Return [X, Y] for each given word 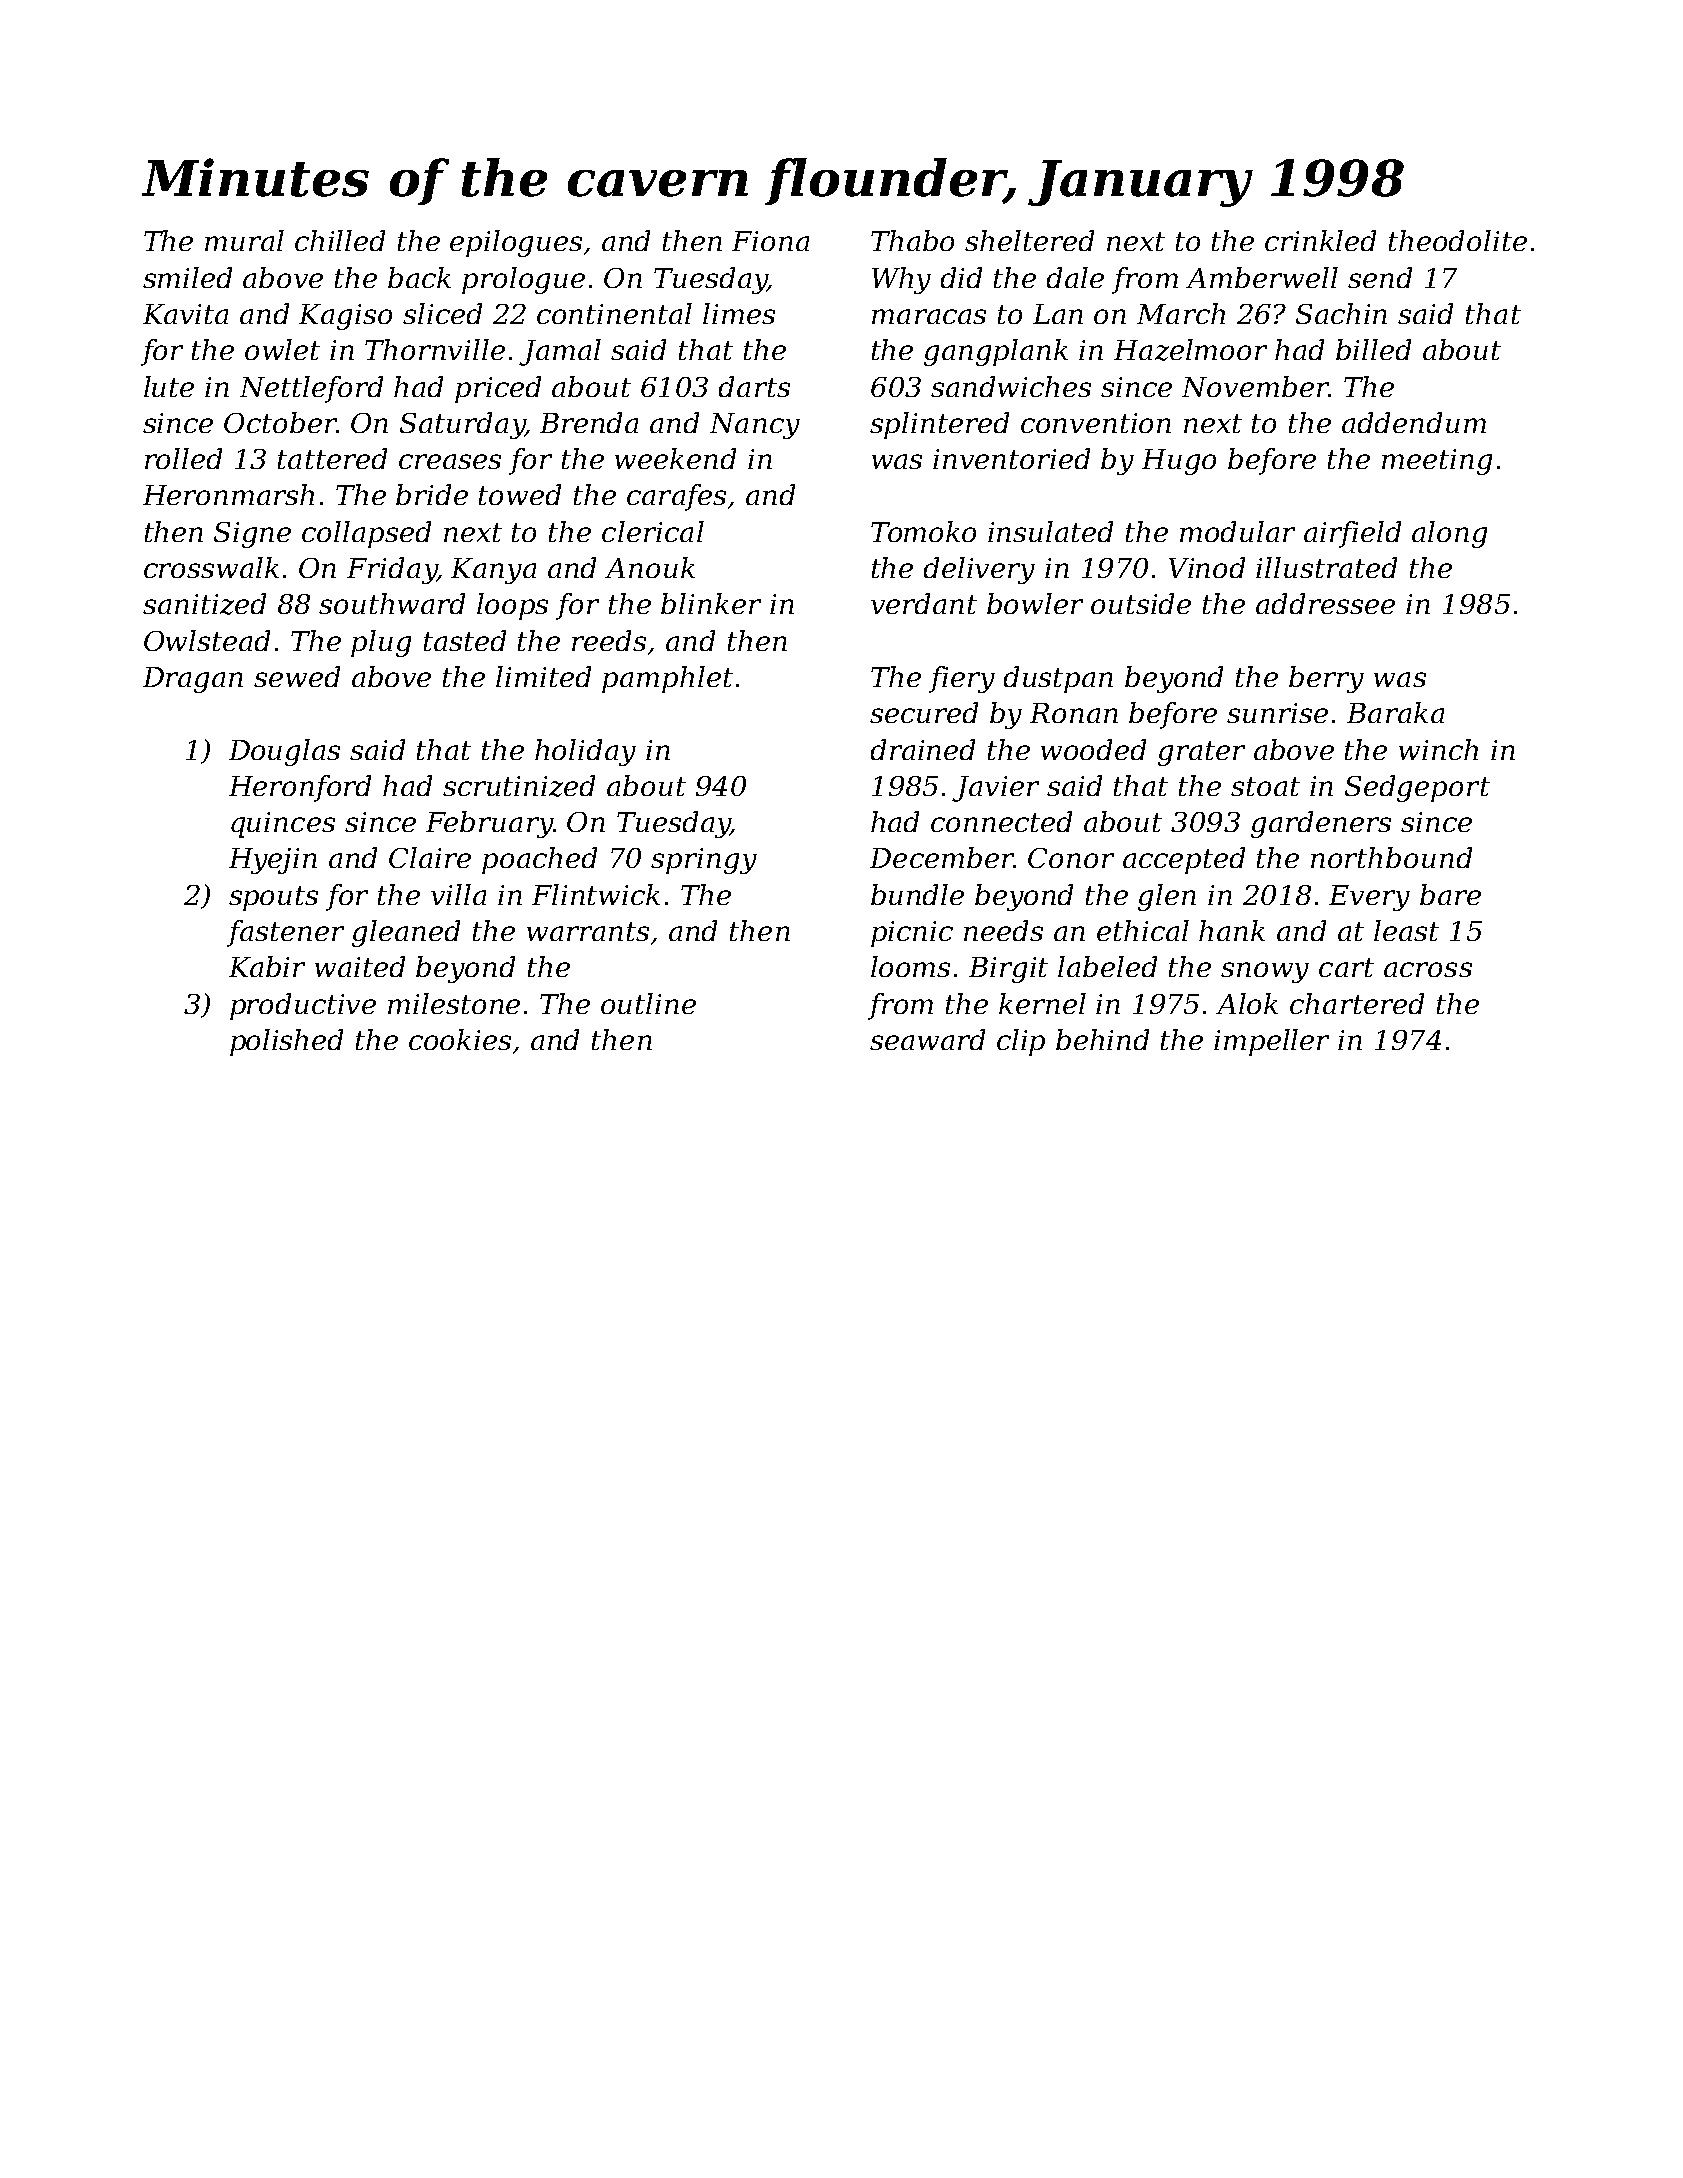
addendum [1414, 422]
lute [169, 386]
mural [244, 240]
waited [360, 966]
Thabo [912, 240]
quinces [283, 825]
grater [1201, 753]
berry [1326, 679]
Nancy [755, 426]
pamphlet [667, 679]
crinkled [1320, 240]
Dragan [193, 680]
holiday [585, 752]
